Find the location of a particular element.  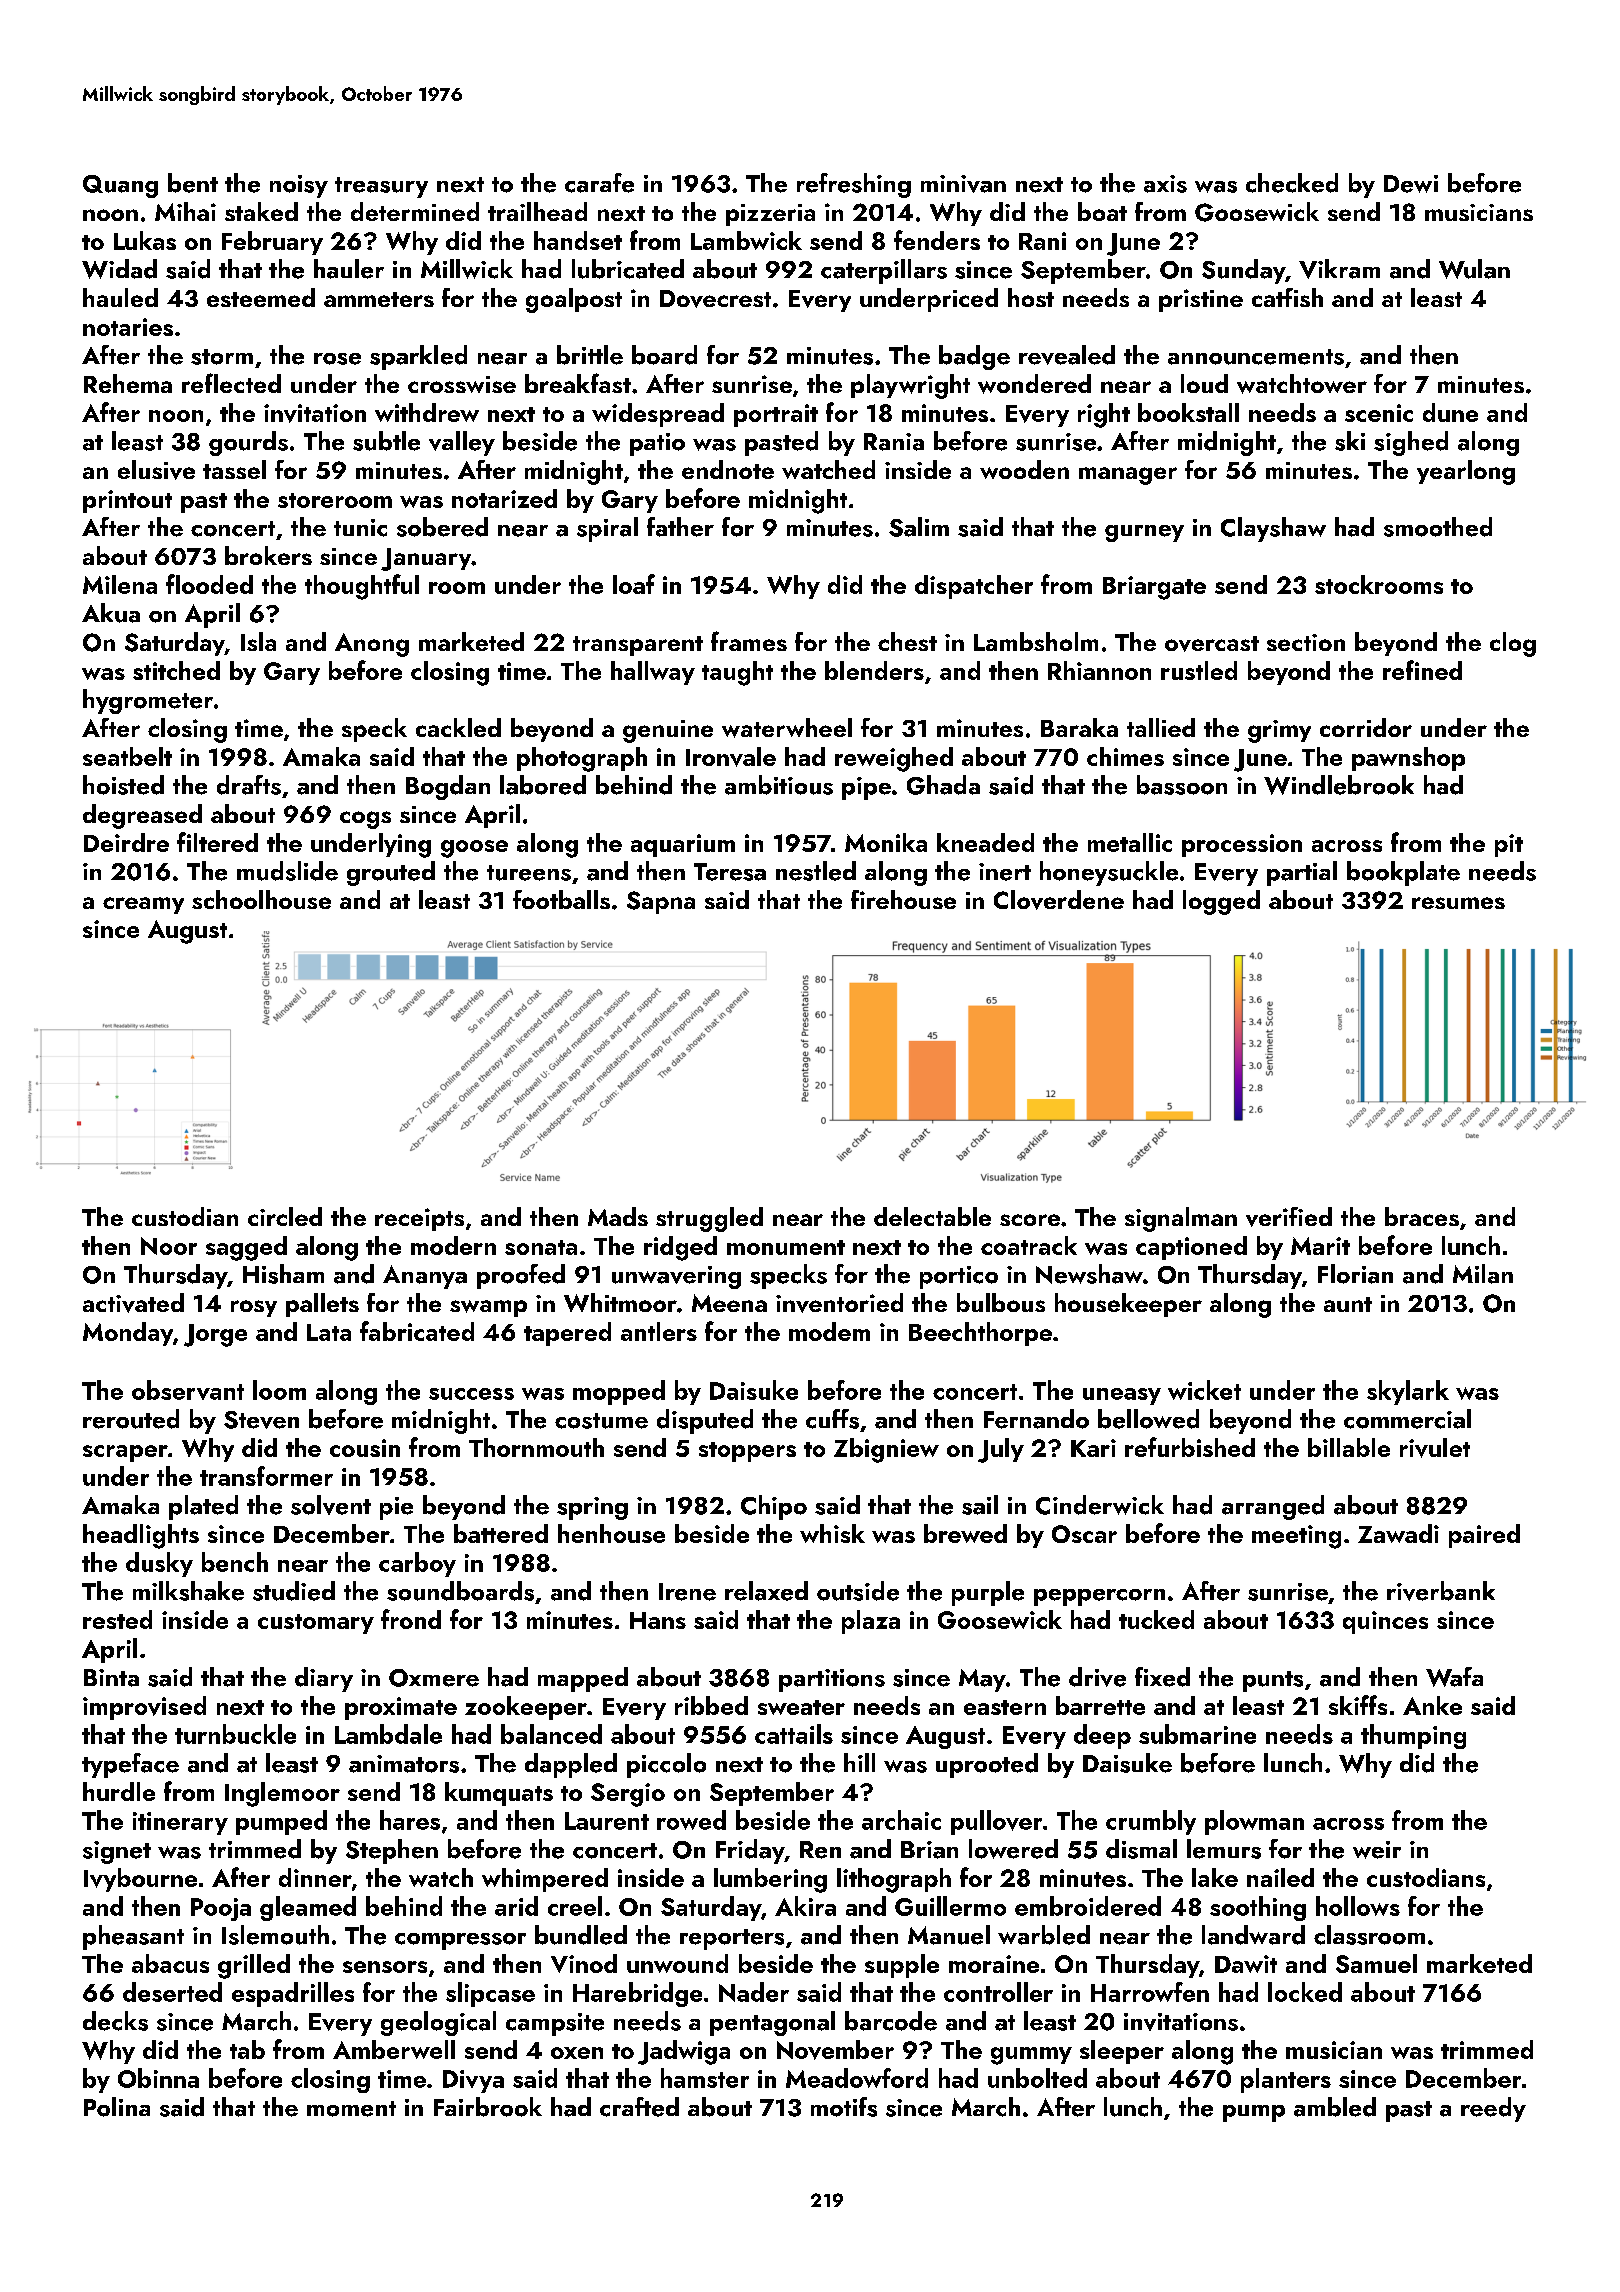

Obinna is located at coordinates (158, 2078).
